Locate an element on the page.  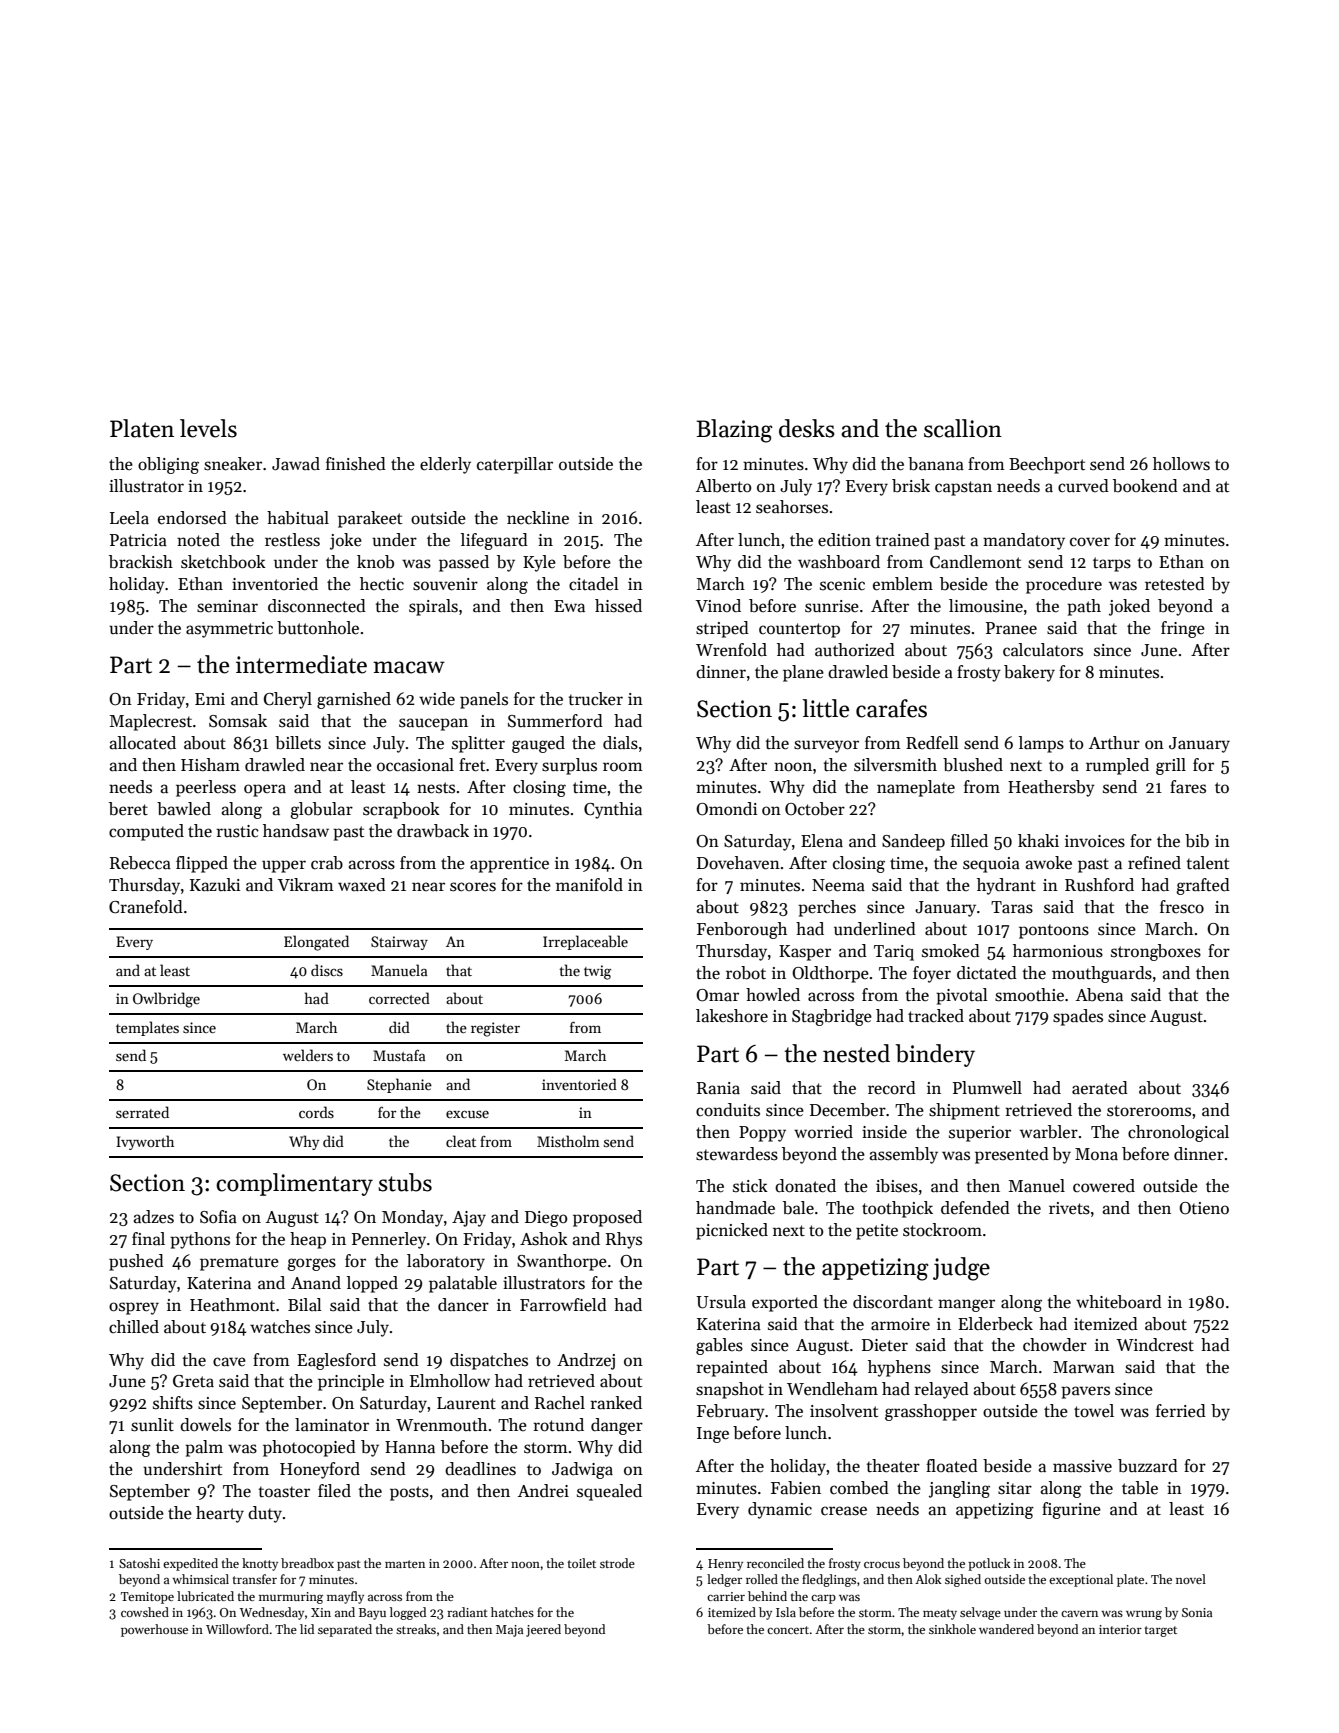
Cranefold is located at coordinates (146, 907).
